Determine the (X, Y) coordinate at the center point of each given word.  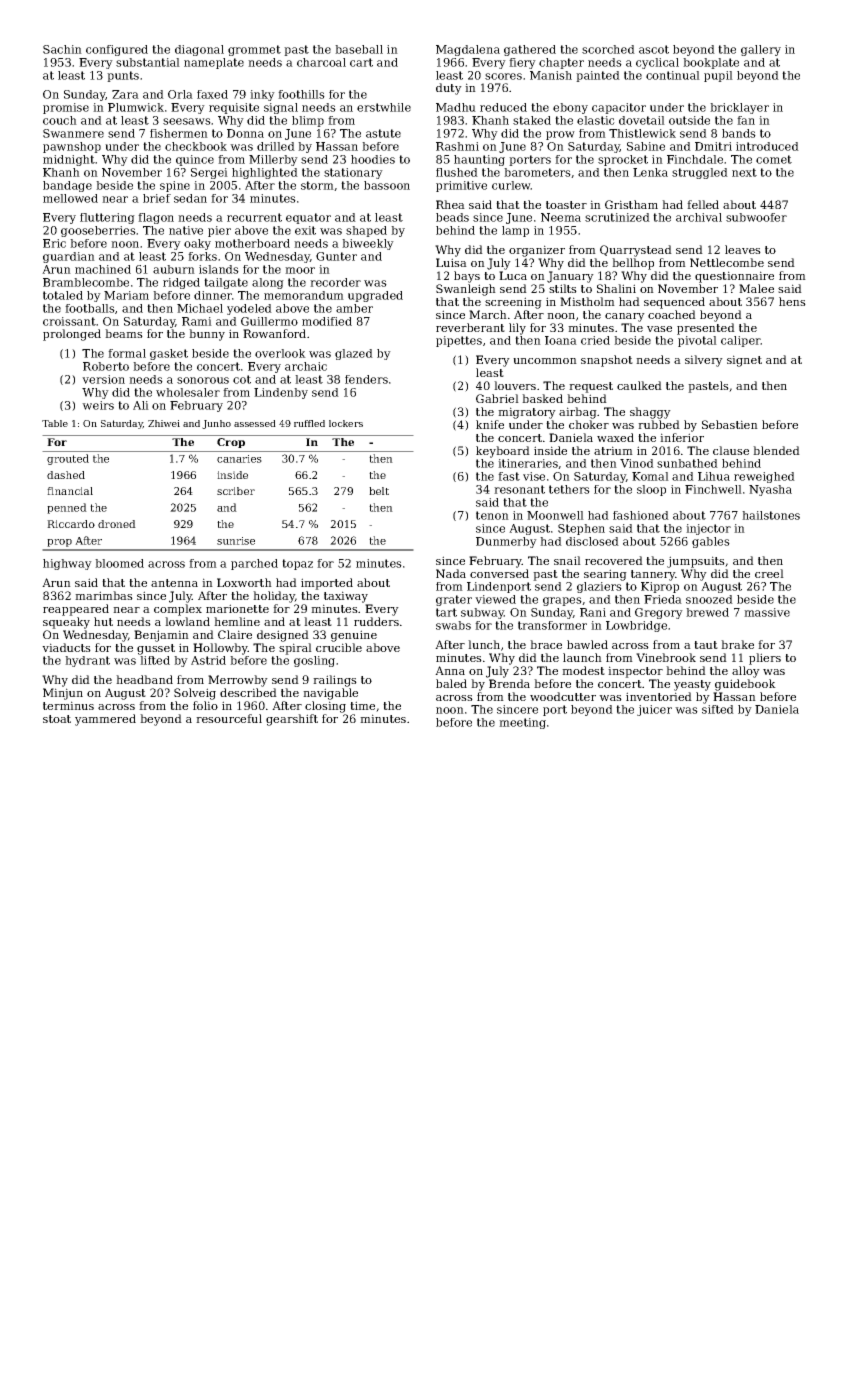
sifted (718, 709)
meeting (522, 723)
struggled (700, 173)
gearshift (292, 720)
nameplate (214, 63)
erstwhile (384, 107)
